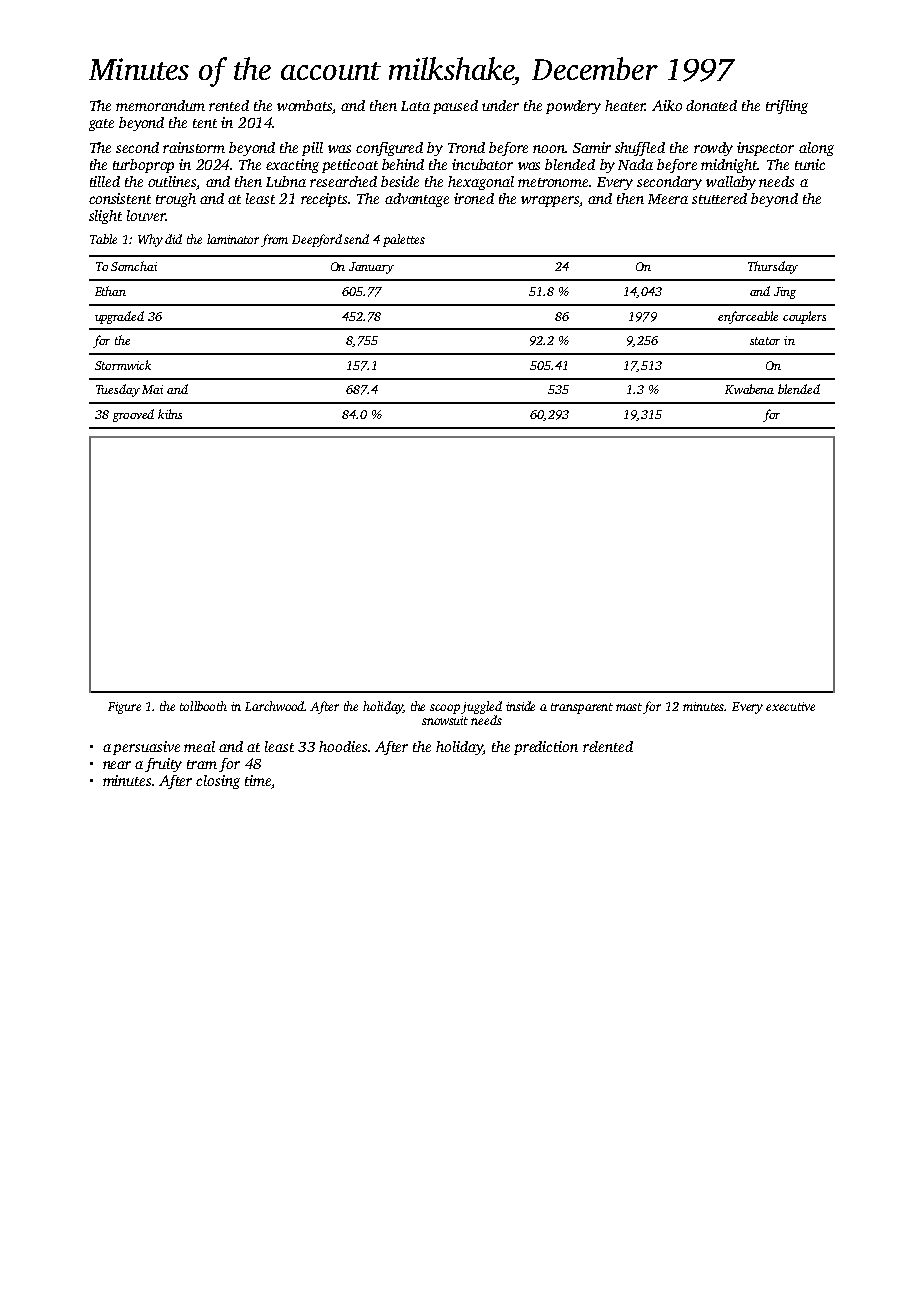 The width and height of the screenshot is (924, 1314). Describe the element at coordinates (804, 317) in the screenshot. I see `couplers` at that location.
